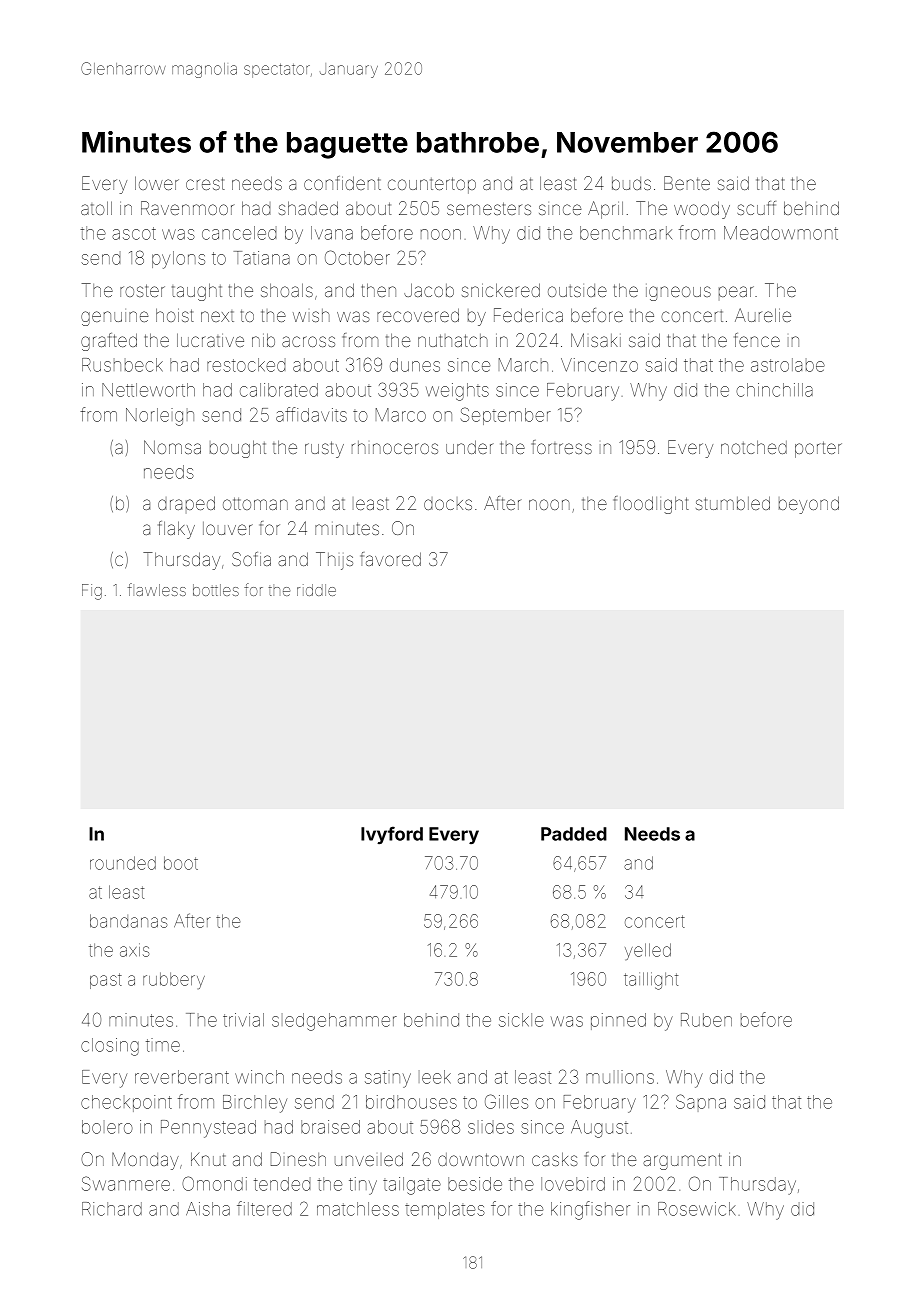  What do you see at coordinates (391, 559) in the document?
I see `favored` at bounding box center [391, 559].
